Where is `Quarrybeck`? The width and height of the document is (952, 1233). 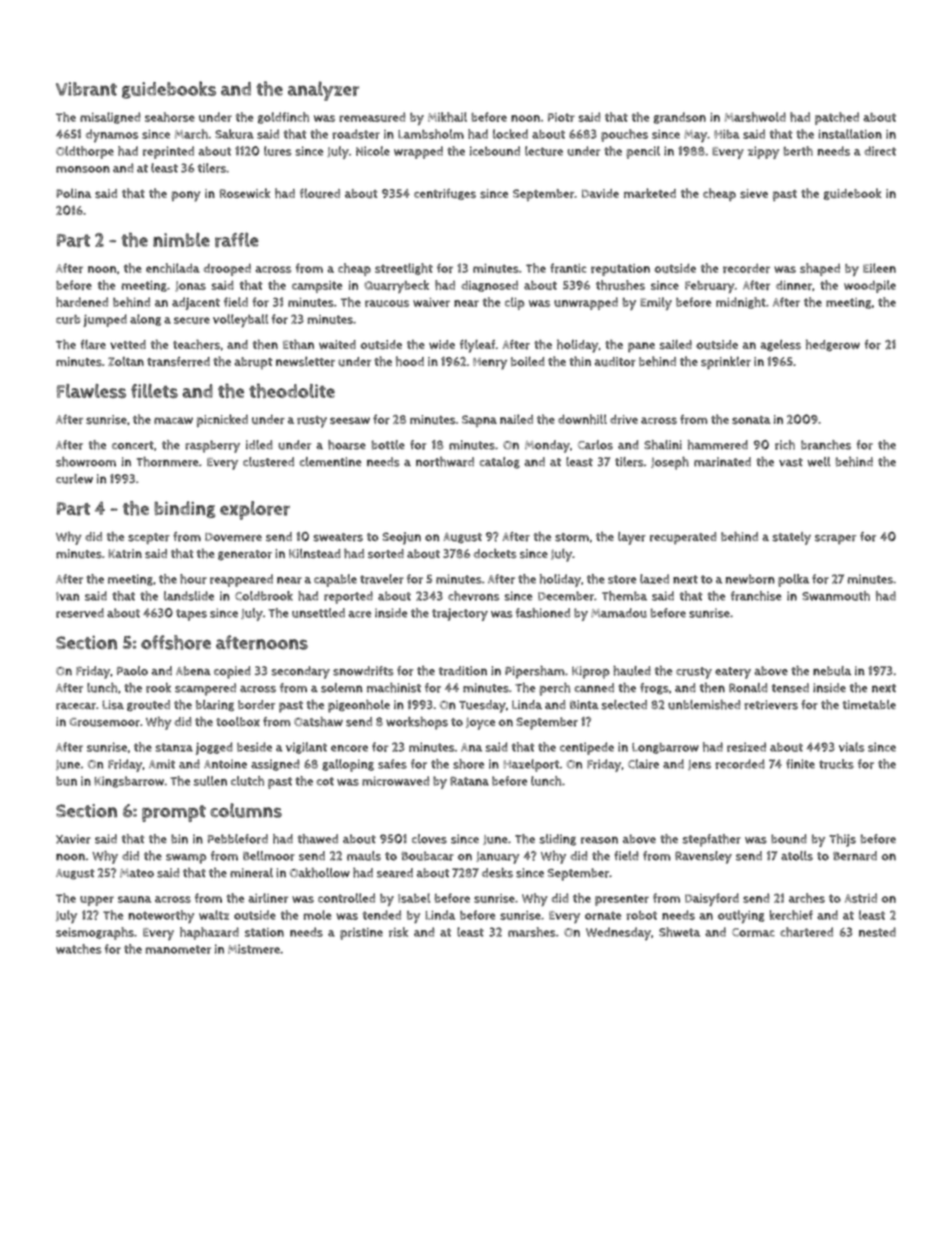 Quarrybeck is located at coordinates (396, 286).
